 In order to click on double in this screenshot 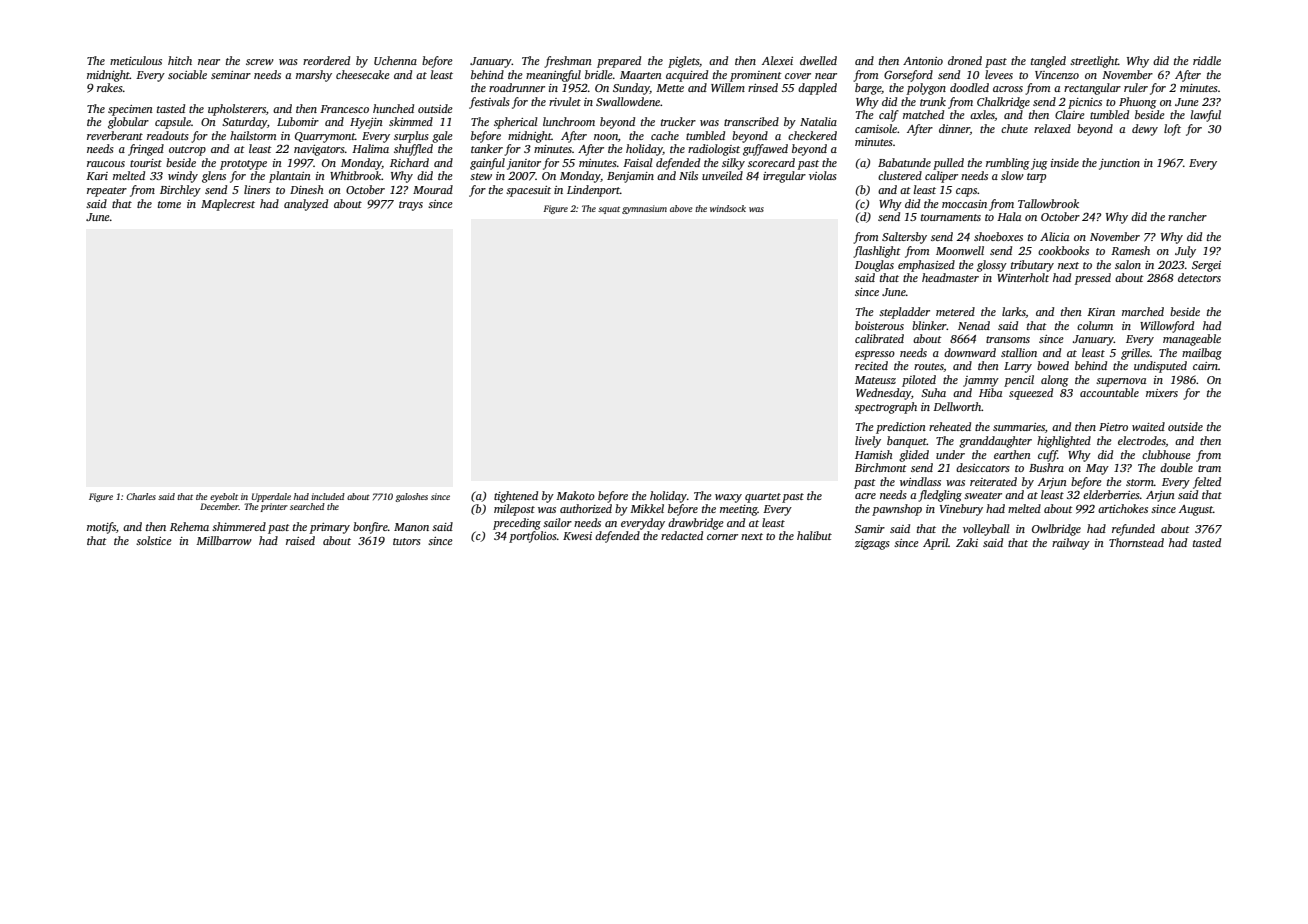, I will do `click(1176, 467)`.
